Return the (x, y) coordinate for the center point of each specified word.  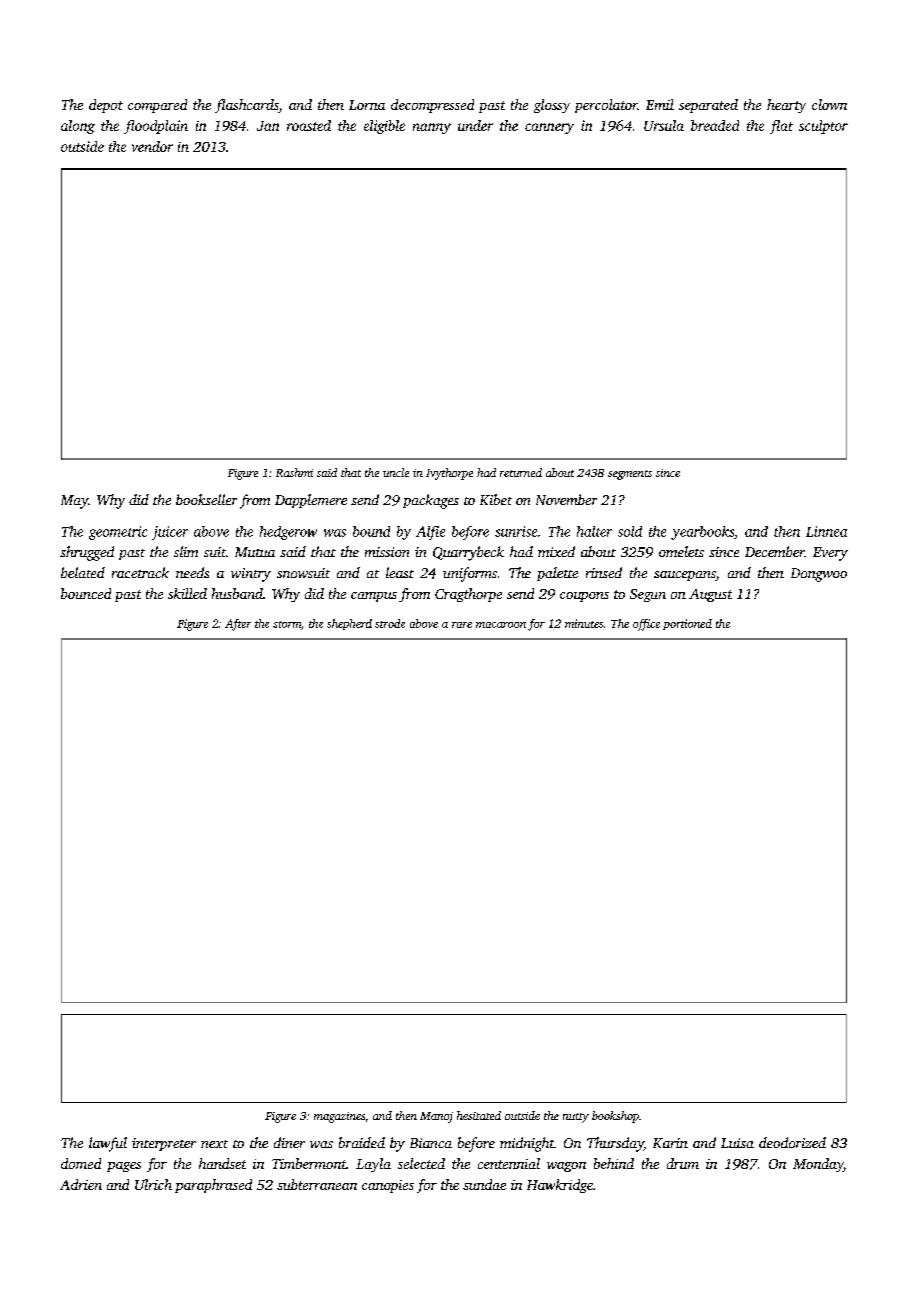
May (74, 502)
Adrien (81, 1184)
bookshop (615, 1117)
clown (829, 104)
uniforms (470, 574)
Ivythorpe (449, 474)
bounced (86, 593)
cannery (549, 128)
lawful (108, 1144)
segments (630, 475)
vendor (152, 146)
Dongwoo (819, 575)
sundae (484, 1184)
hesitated (479, 1115)
